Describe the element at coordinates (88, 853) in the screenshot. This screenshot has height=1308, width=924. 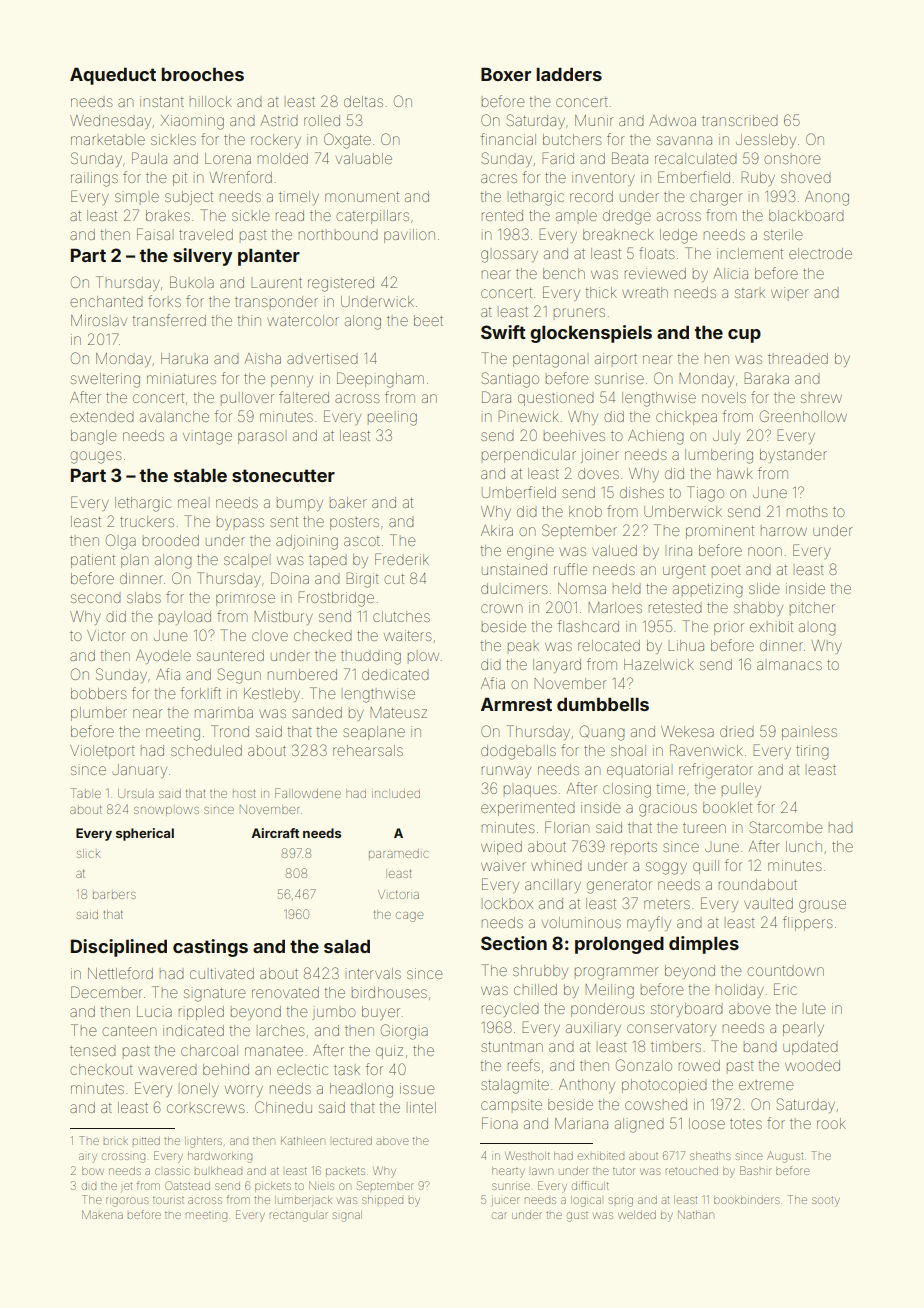
I see `slick` at that location.
